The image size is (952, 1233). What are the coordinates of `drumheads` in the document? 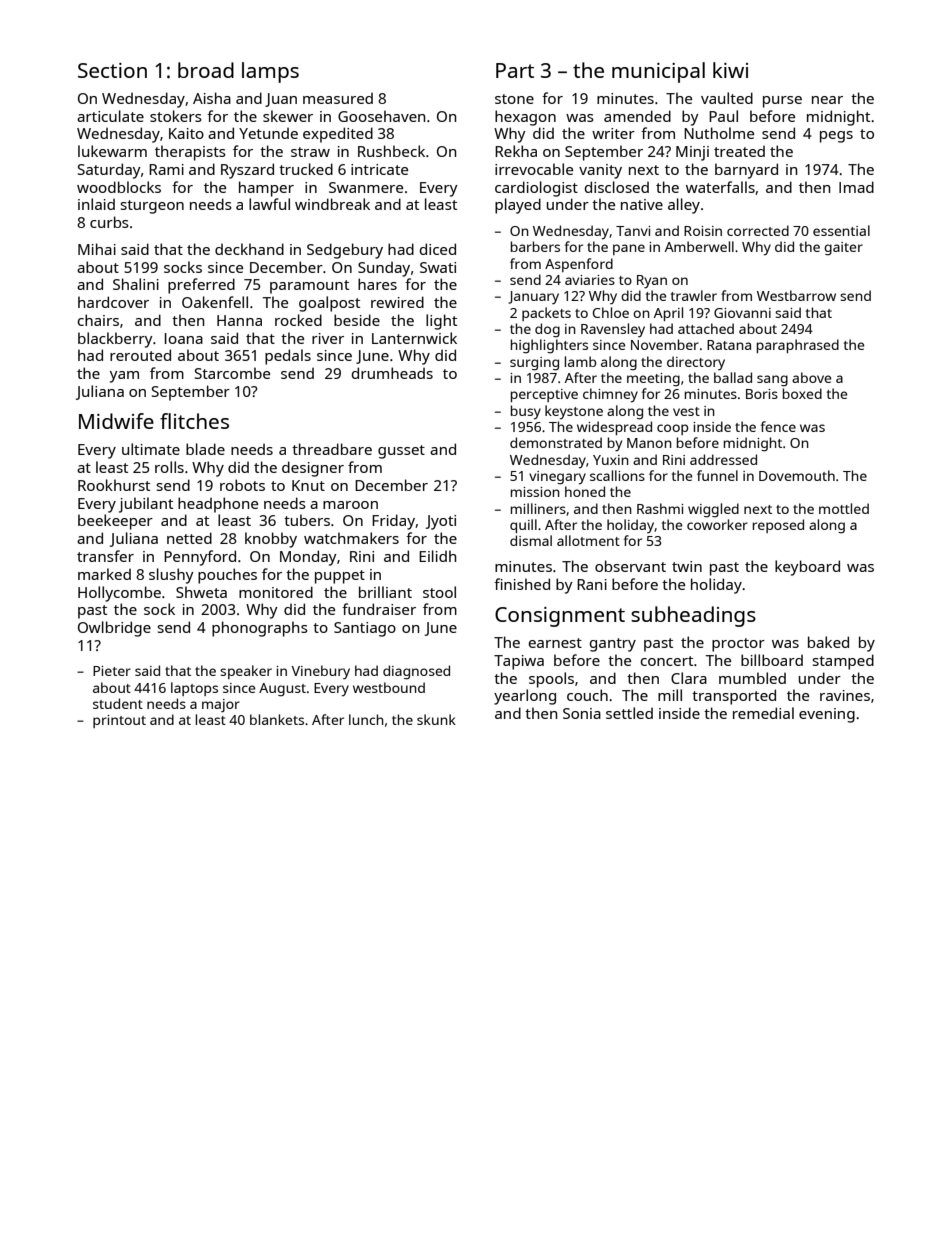 It's located at (392, 373).
